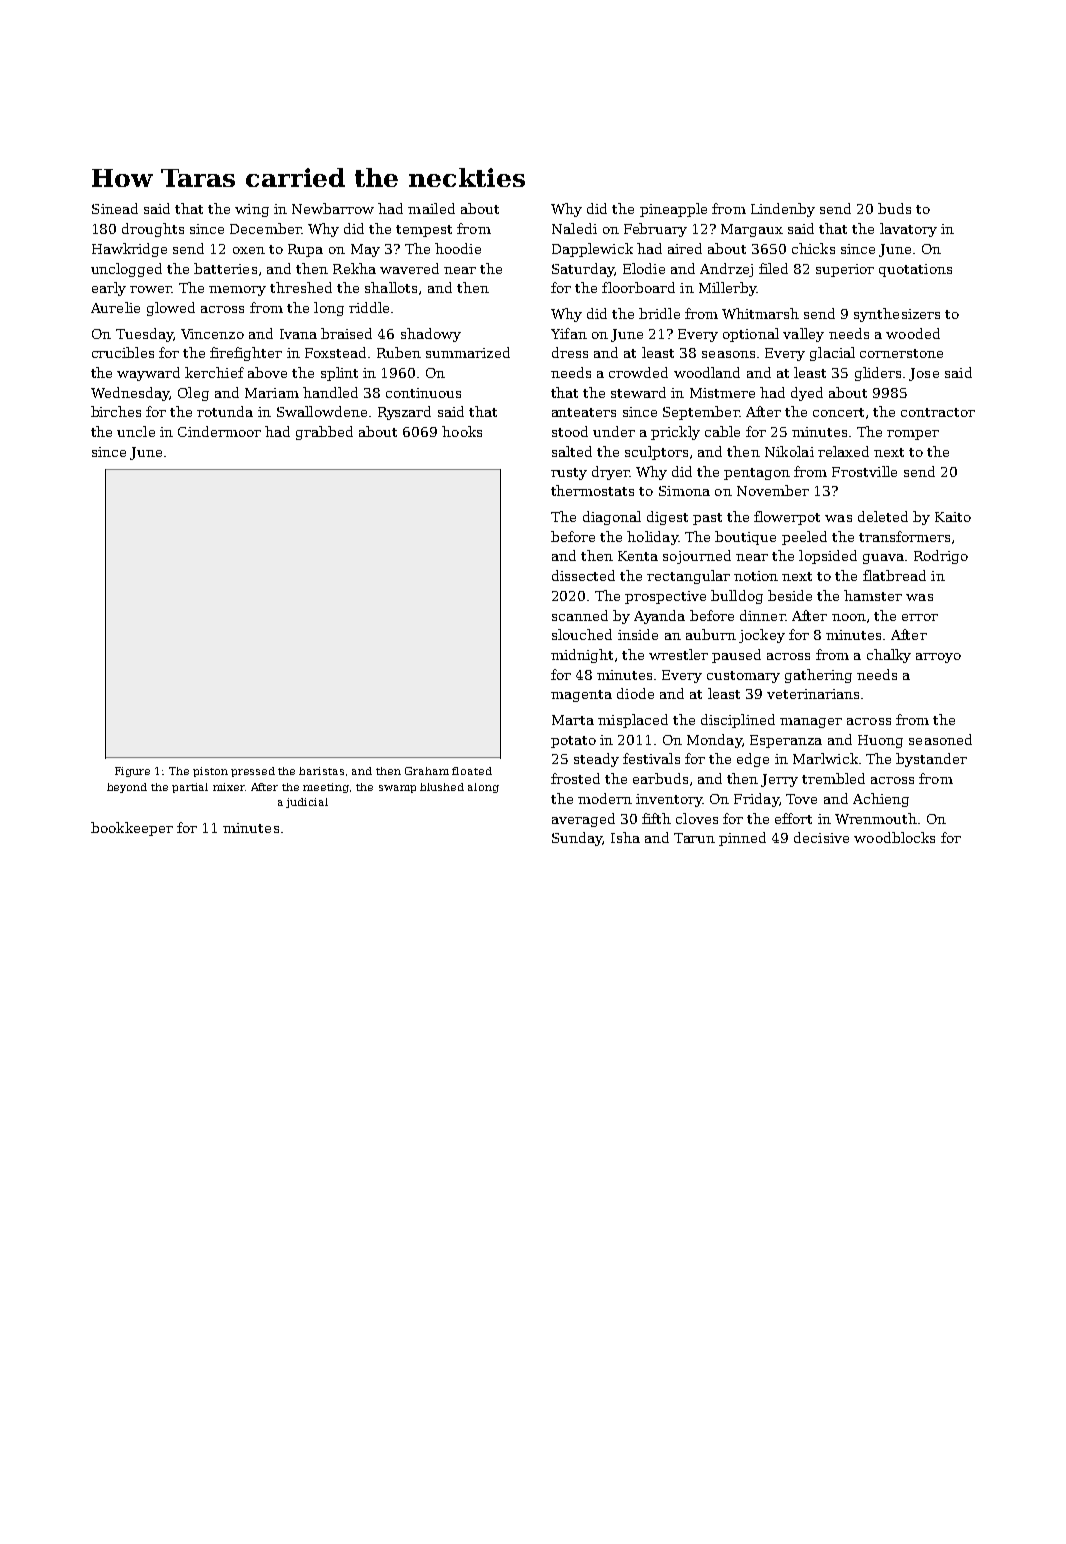  I want to click on dissected, so click(583, 575).
